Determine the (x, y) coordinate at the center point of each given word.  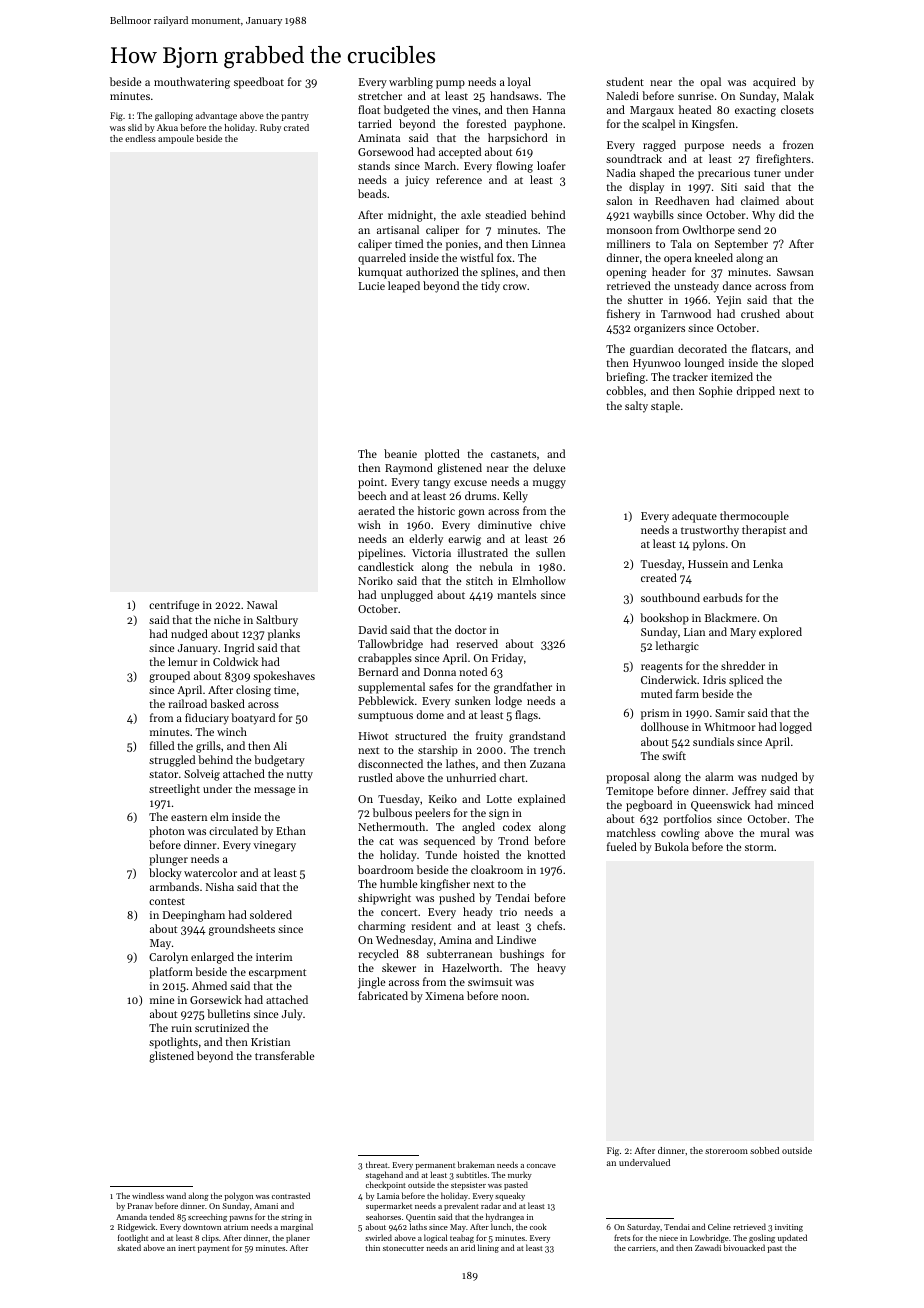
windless (148, 1195)
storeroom (726, 1151)
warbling (411, 83)
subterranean (459, 953)
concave (541, 1166)
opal (710, 83)
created (659, 577)
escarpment (277, 974)
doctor (471, 629)
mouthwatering (192, 83)
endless (140, 138)
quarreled (382, 259)
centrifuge (174, 606)
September (741, 245)
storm (759, 847)
